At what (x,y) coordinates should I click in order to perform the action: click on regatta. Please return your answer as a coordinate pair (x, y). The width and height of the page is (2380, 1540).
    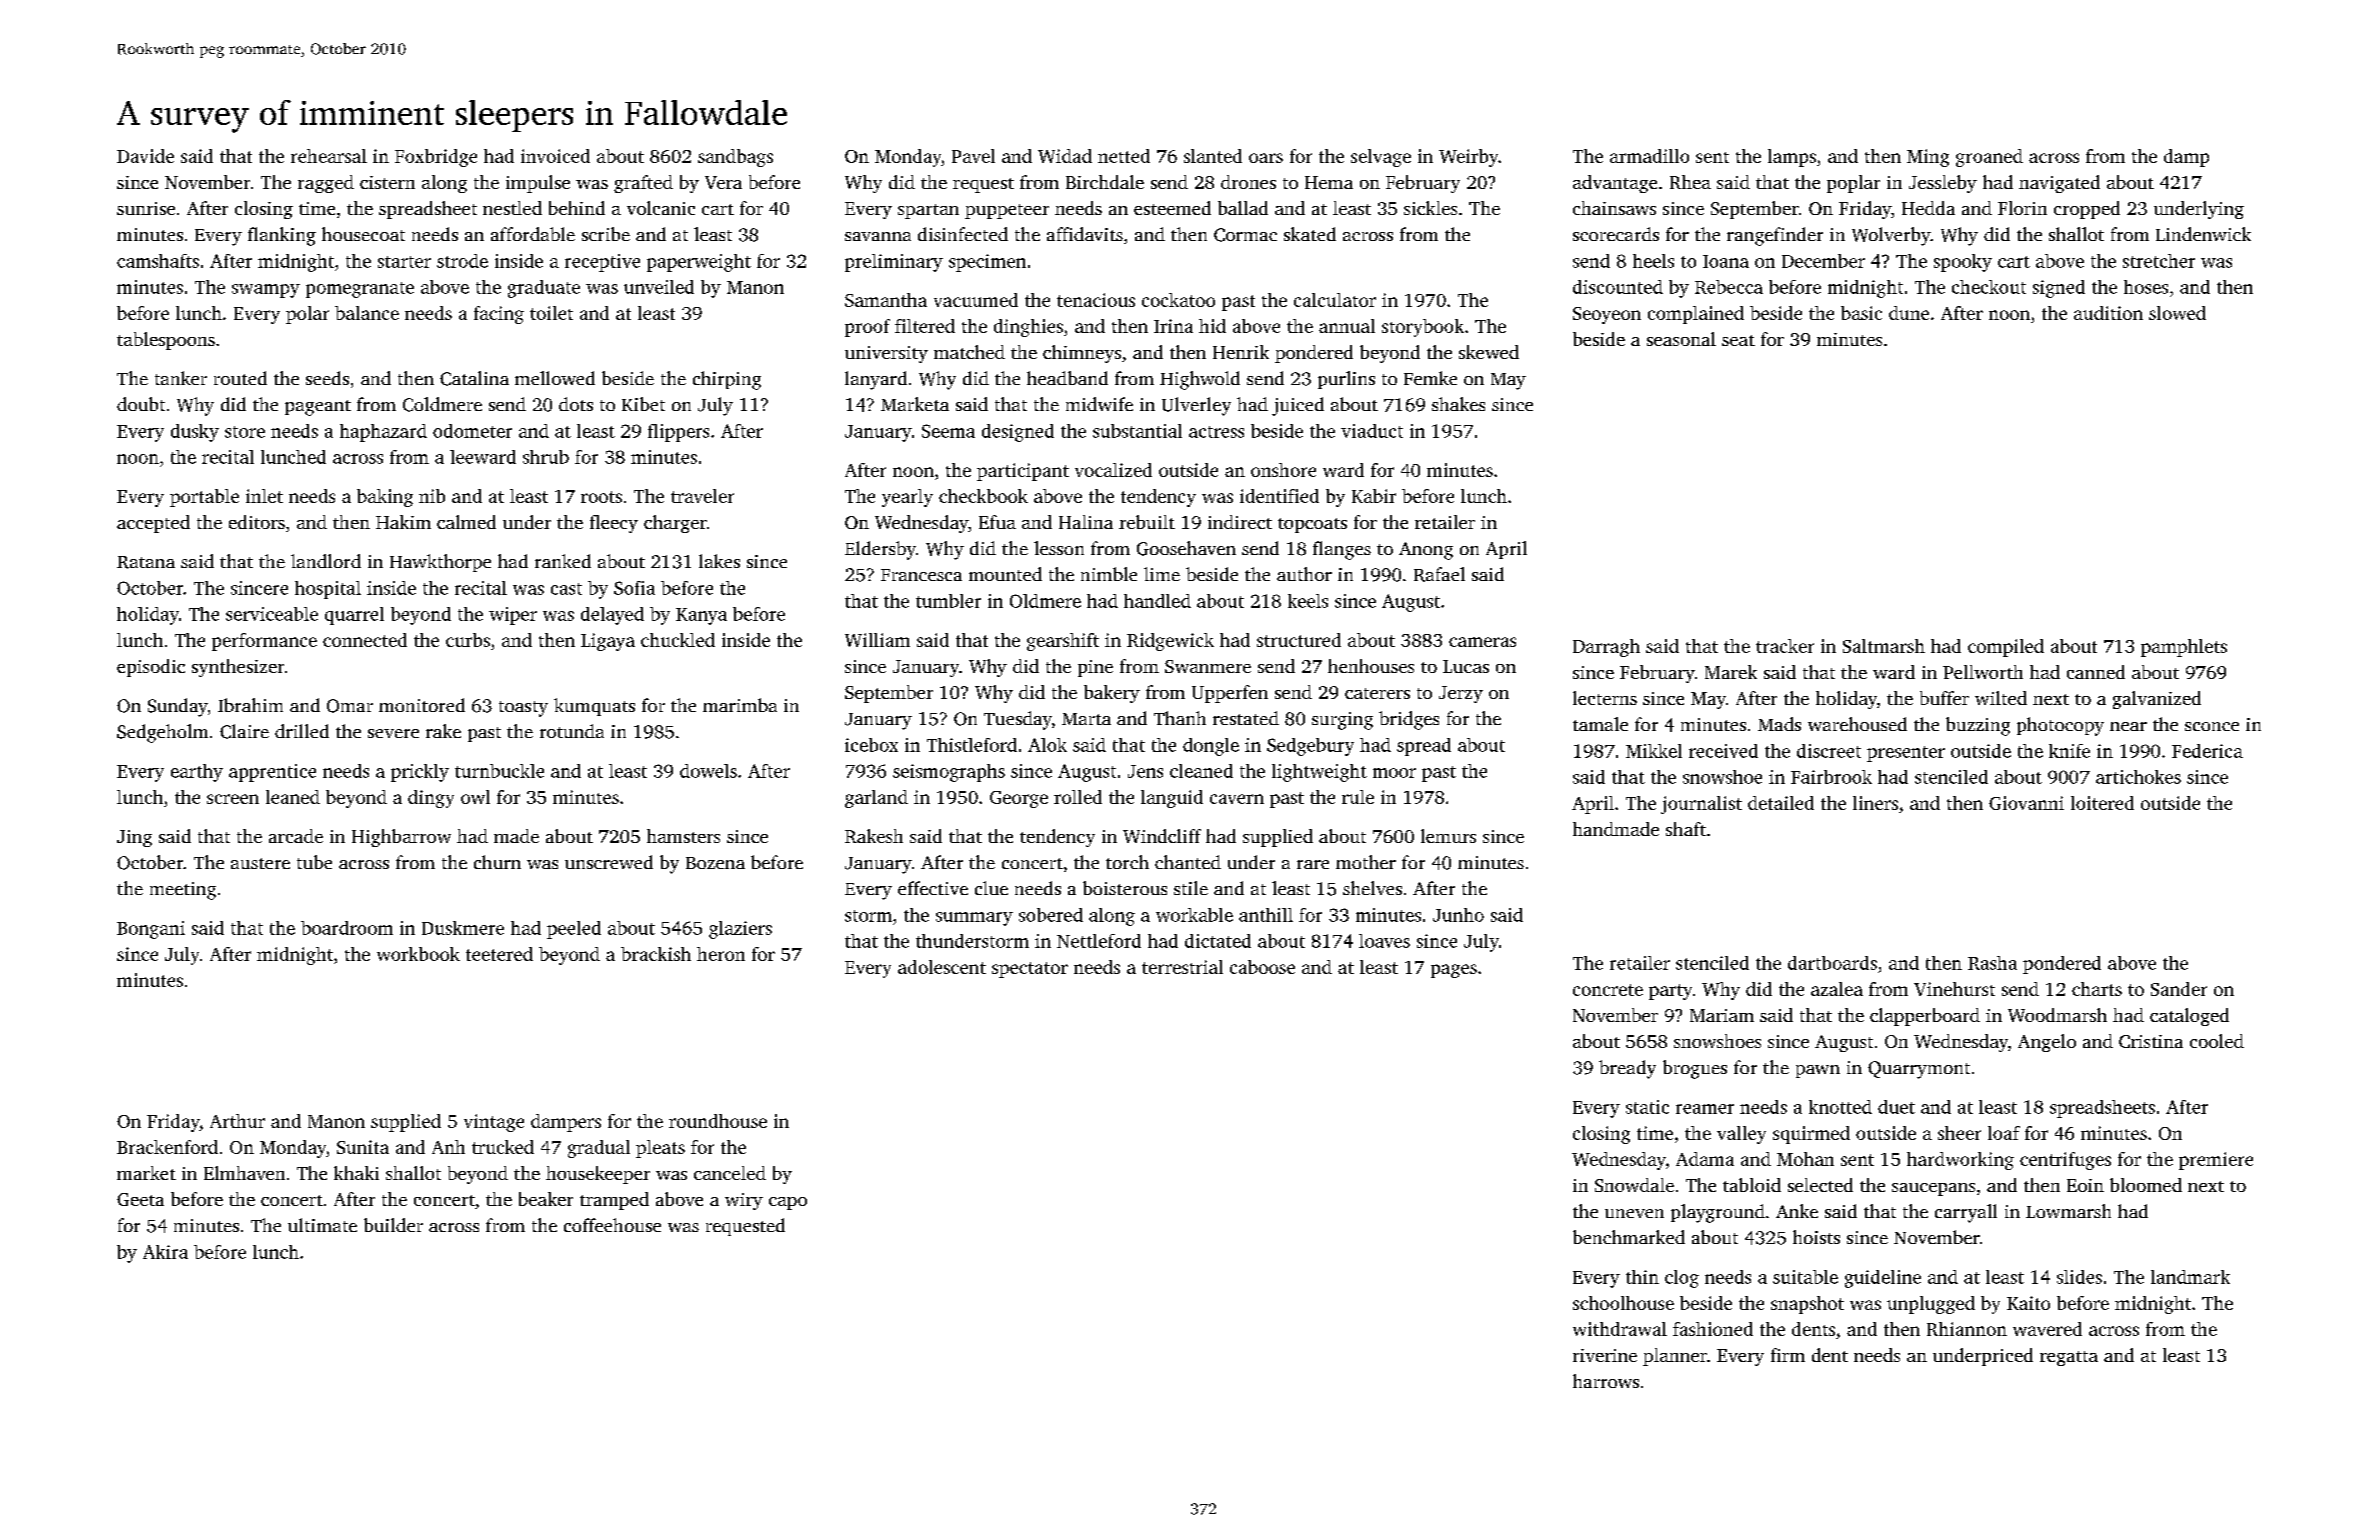
    Looking at the image, I should click on (2069, 1358).
